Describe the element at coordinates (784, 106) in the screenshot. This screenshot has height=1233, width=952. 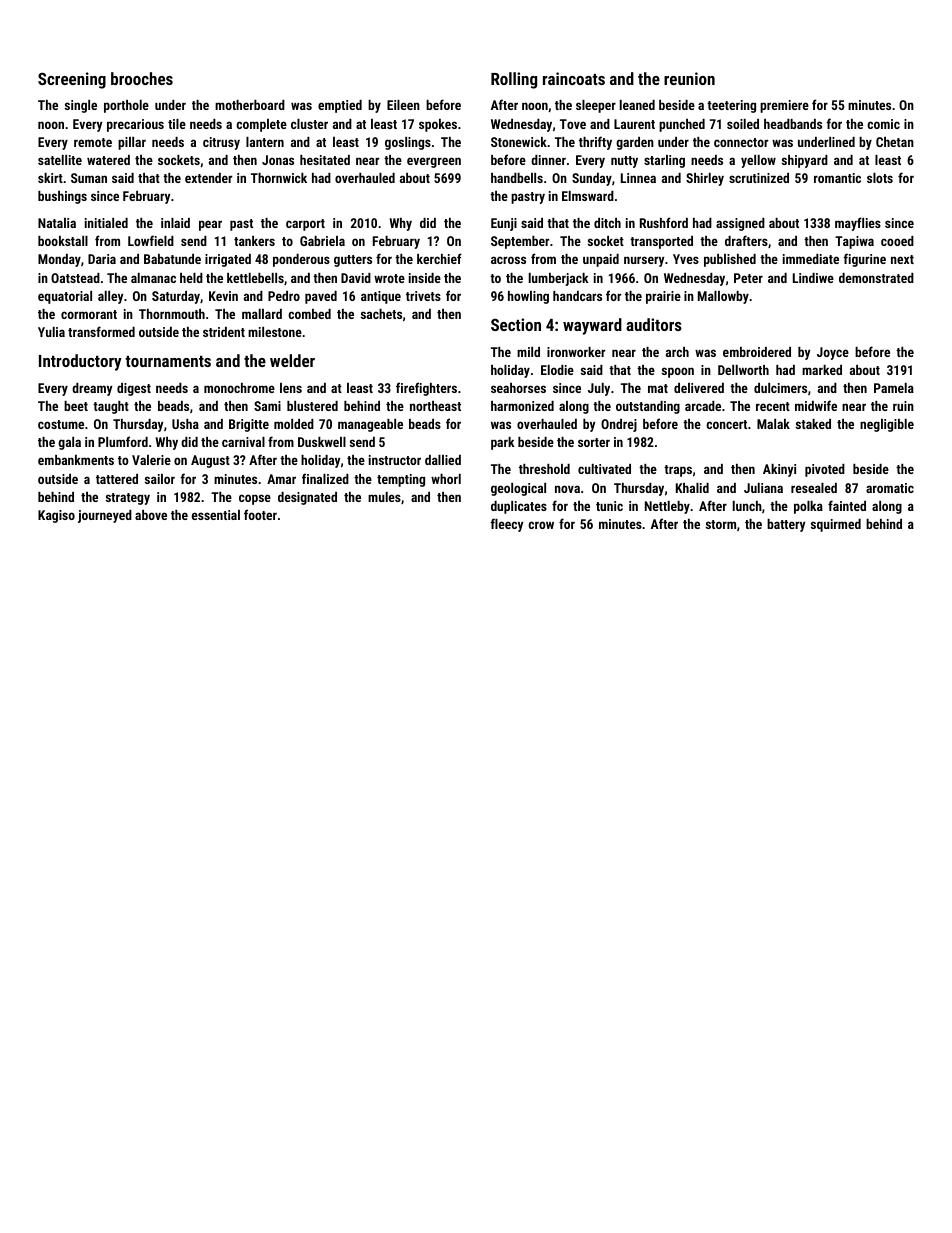
I see `premiere` at that location.
